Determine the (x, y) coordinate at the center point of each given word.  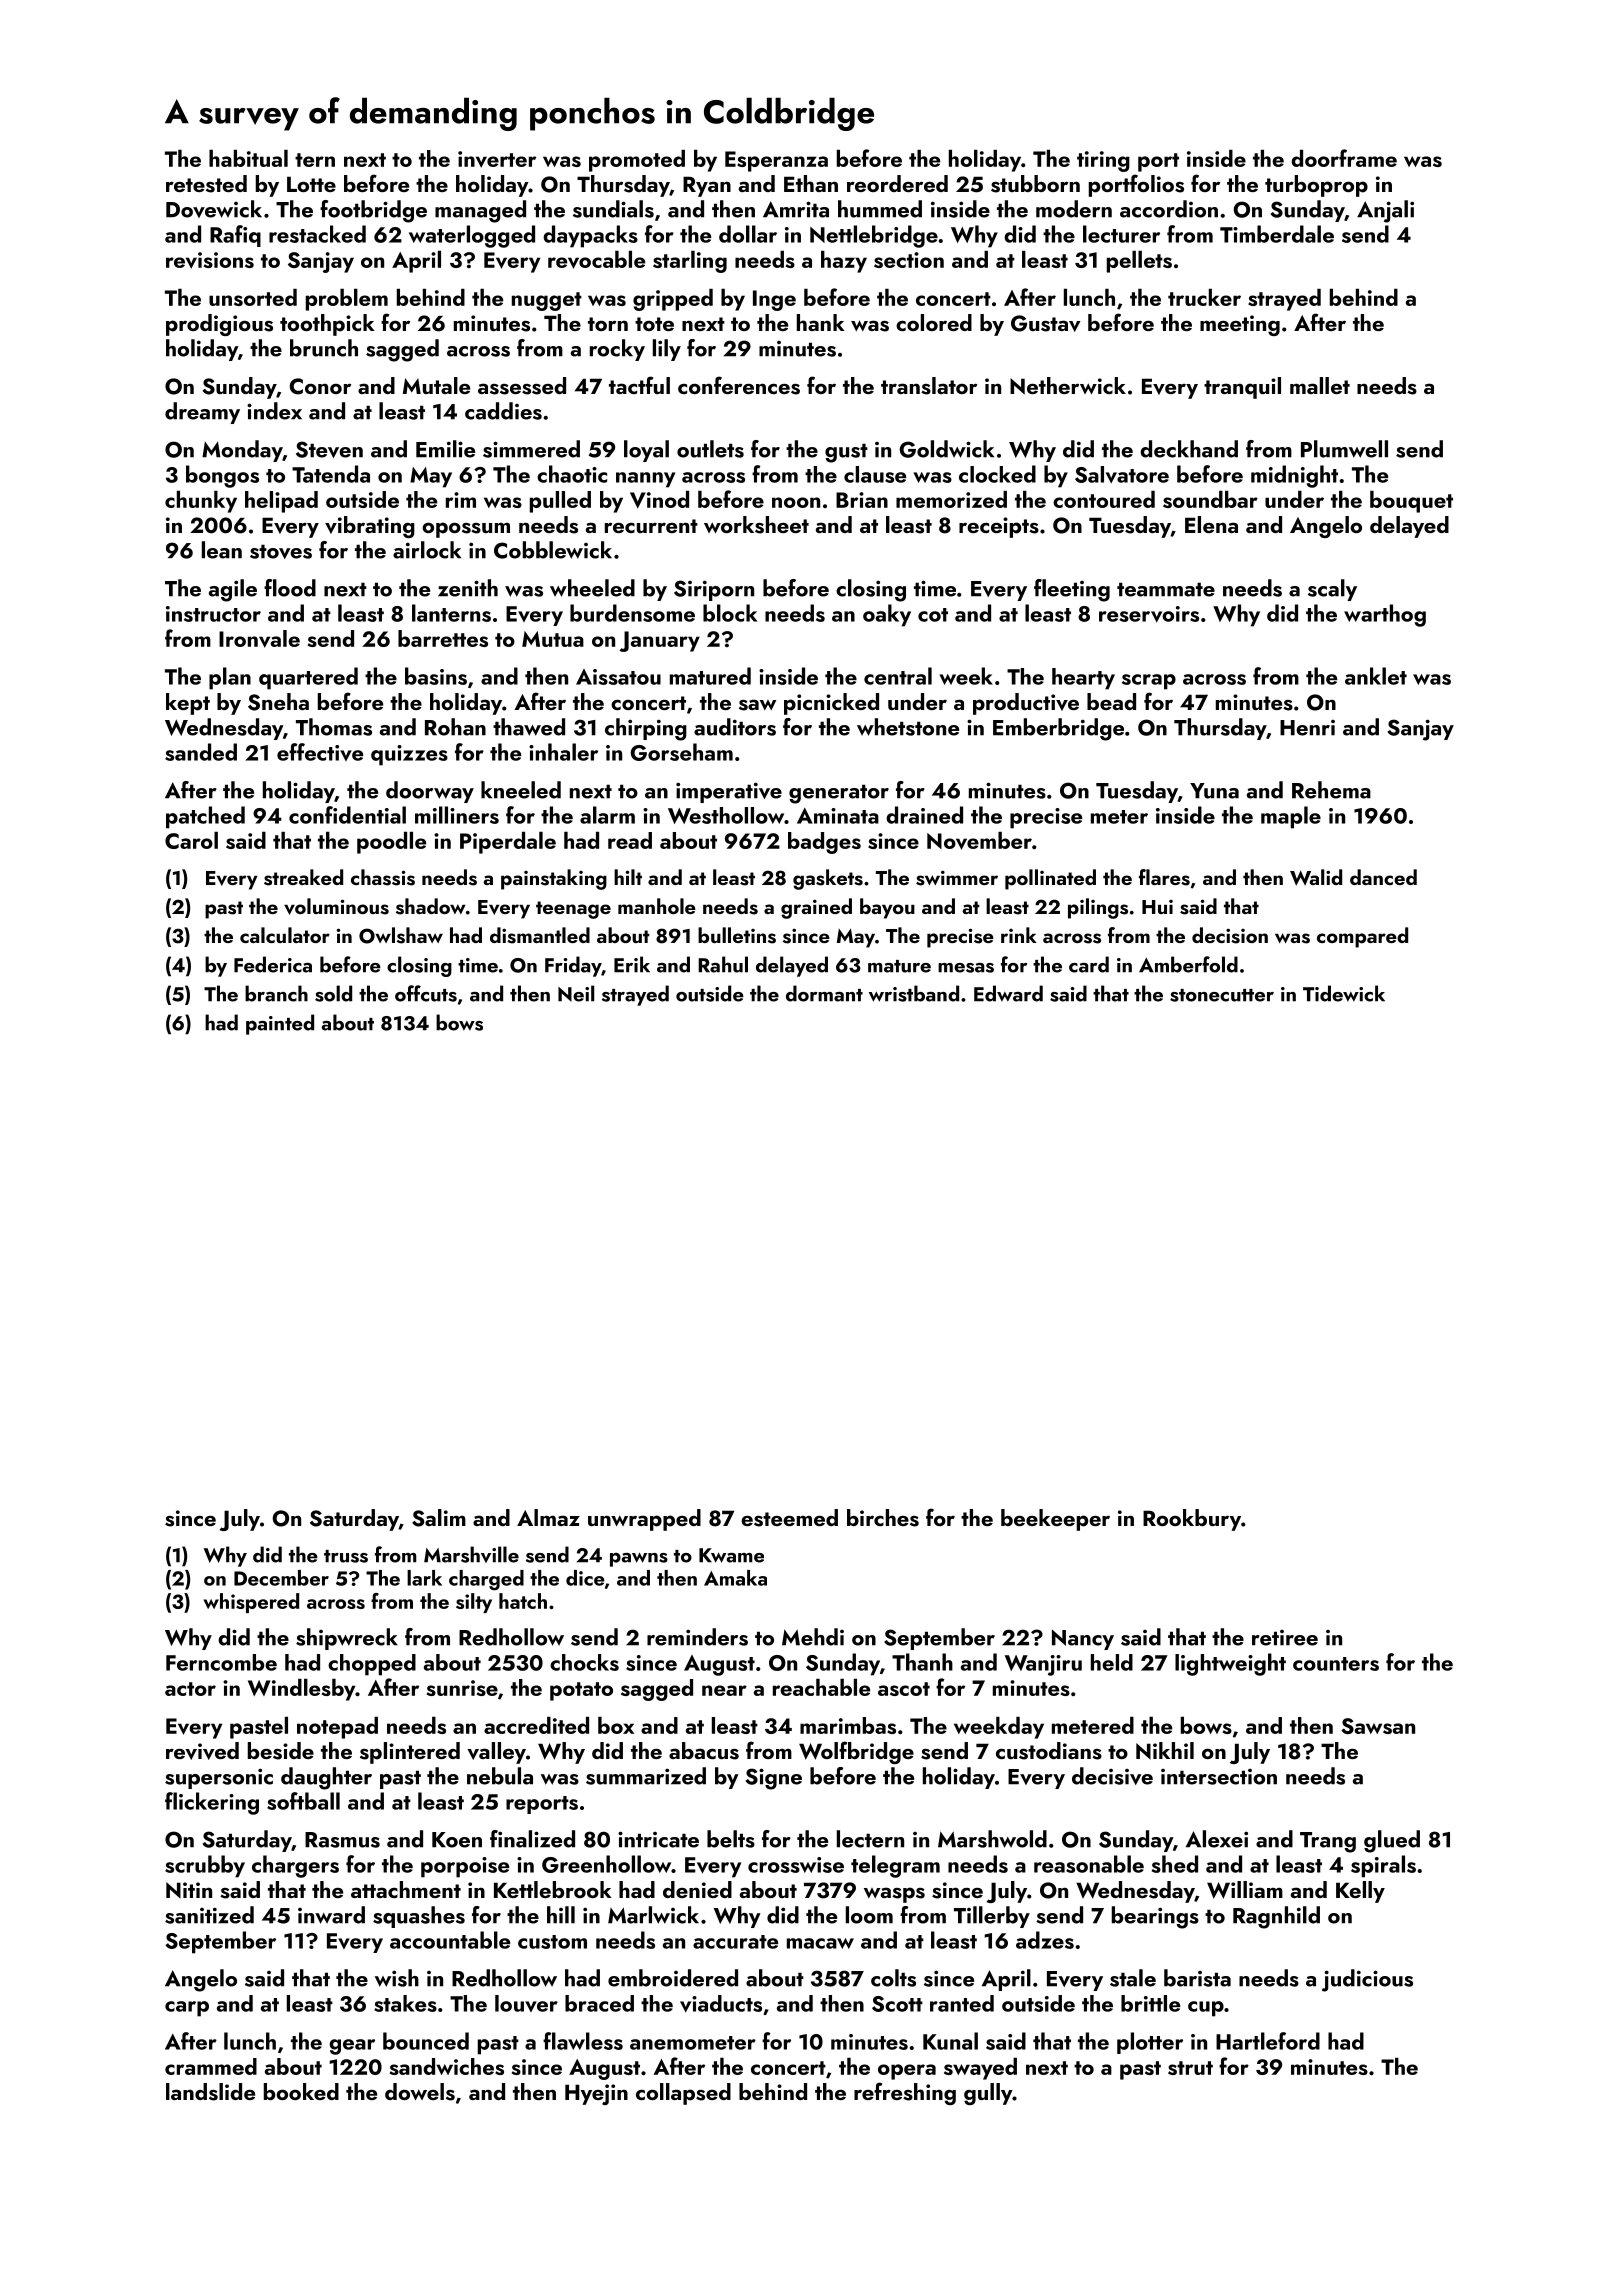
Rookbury (1192, 1520)
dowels (420, 2092)
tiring (1103, 161)
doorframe (1344, 158)
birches (883, 1518)
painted (280, 1024)
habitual (248, 158)
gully (988, 2094)
